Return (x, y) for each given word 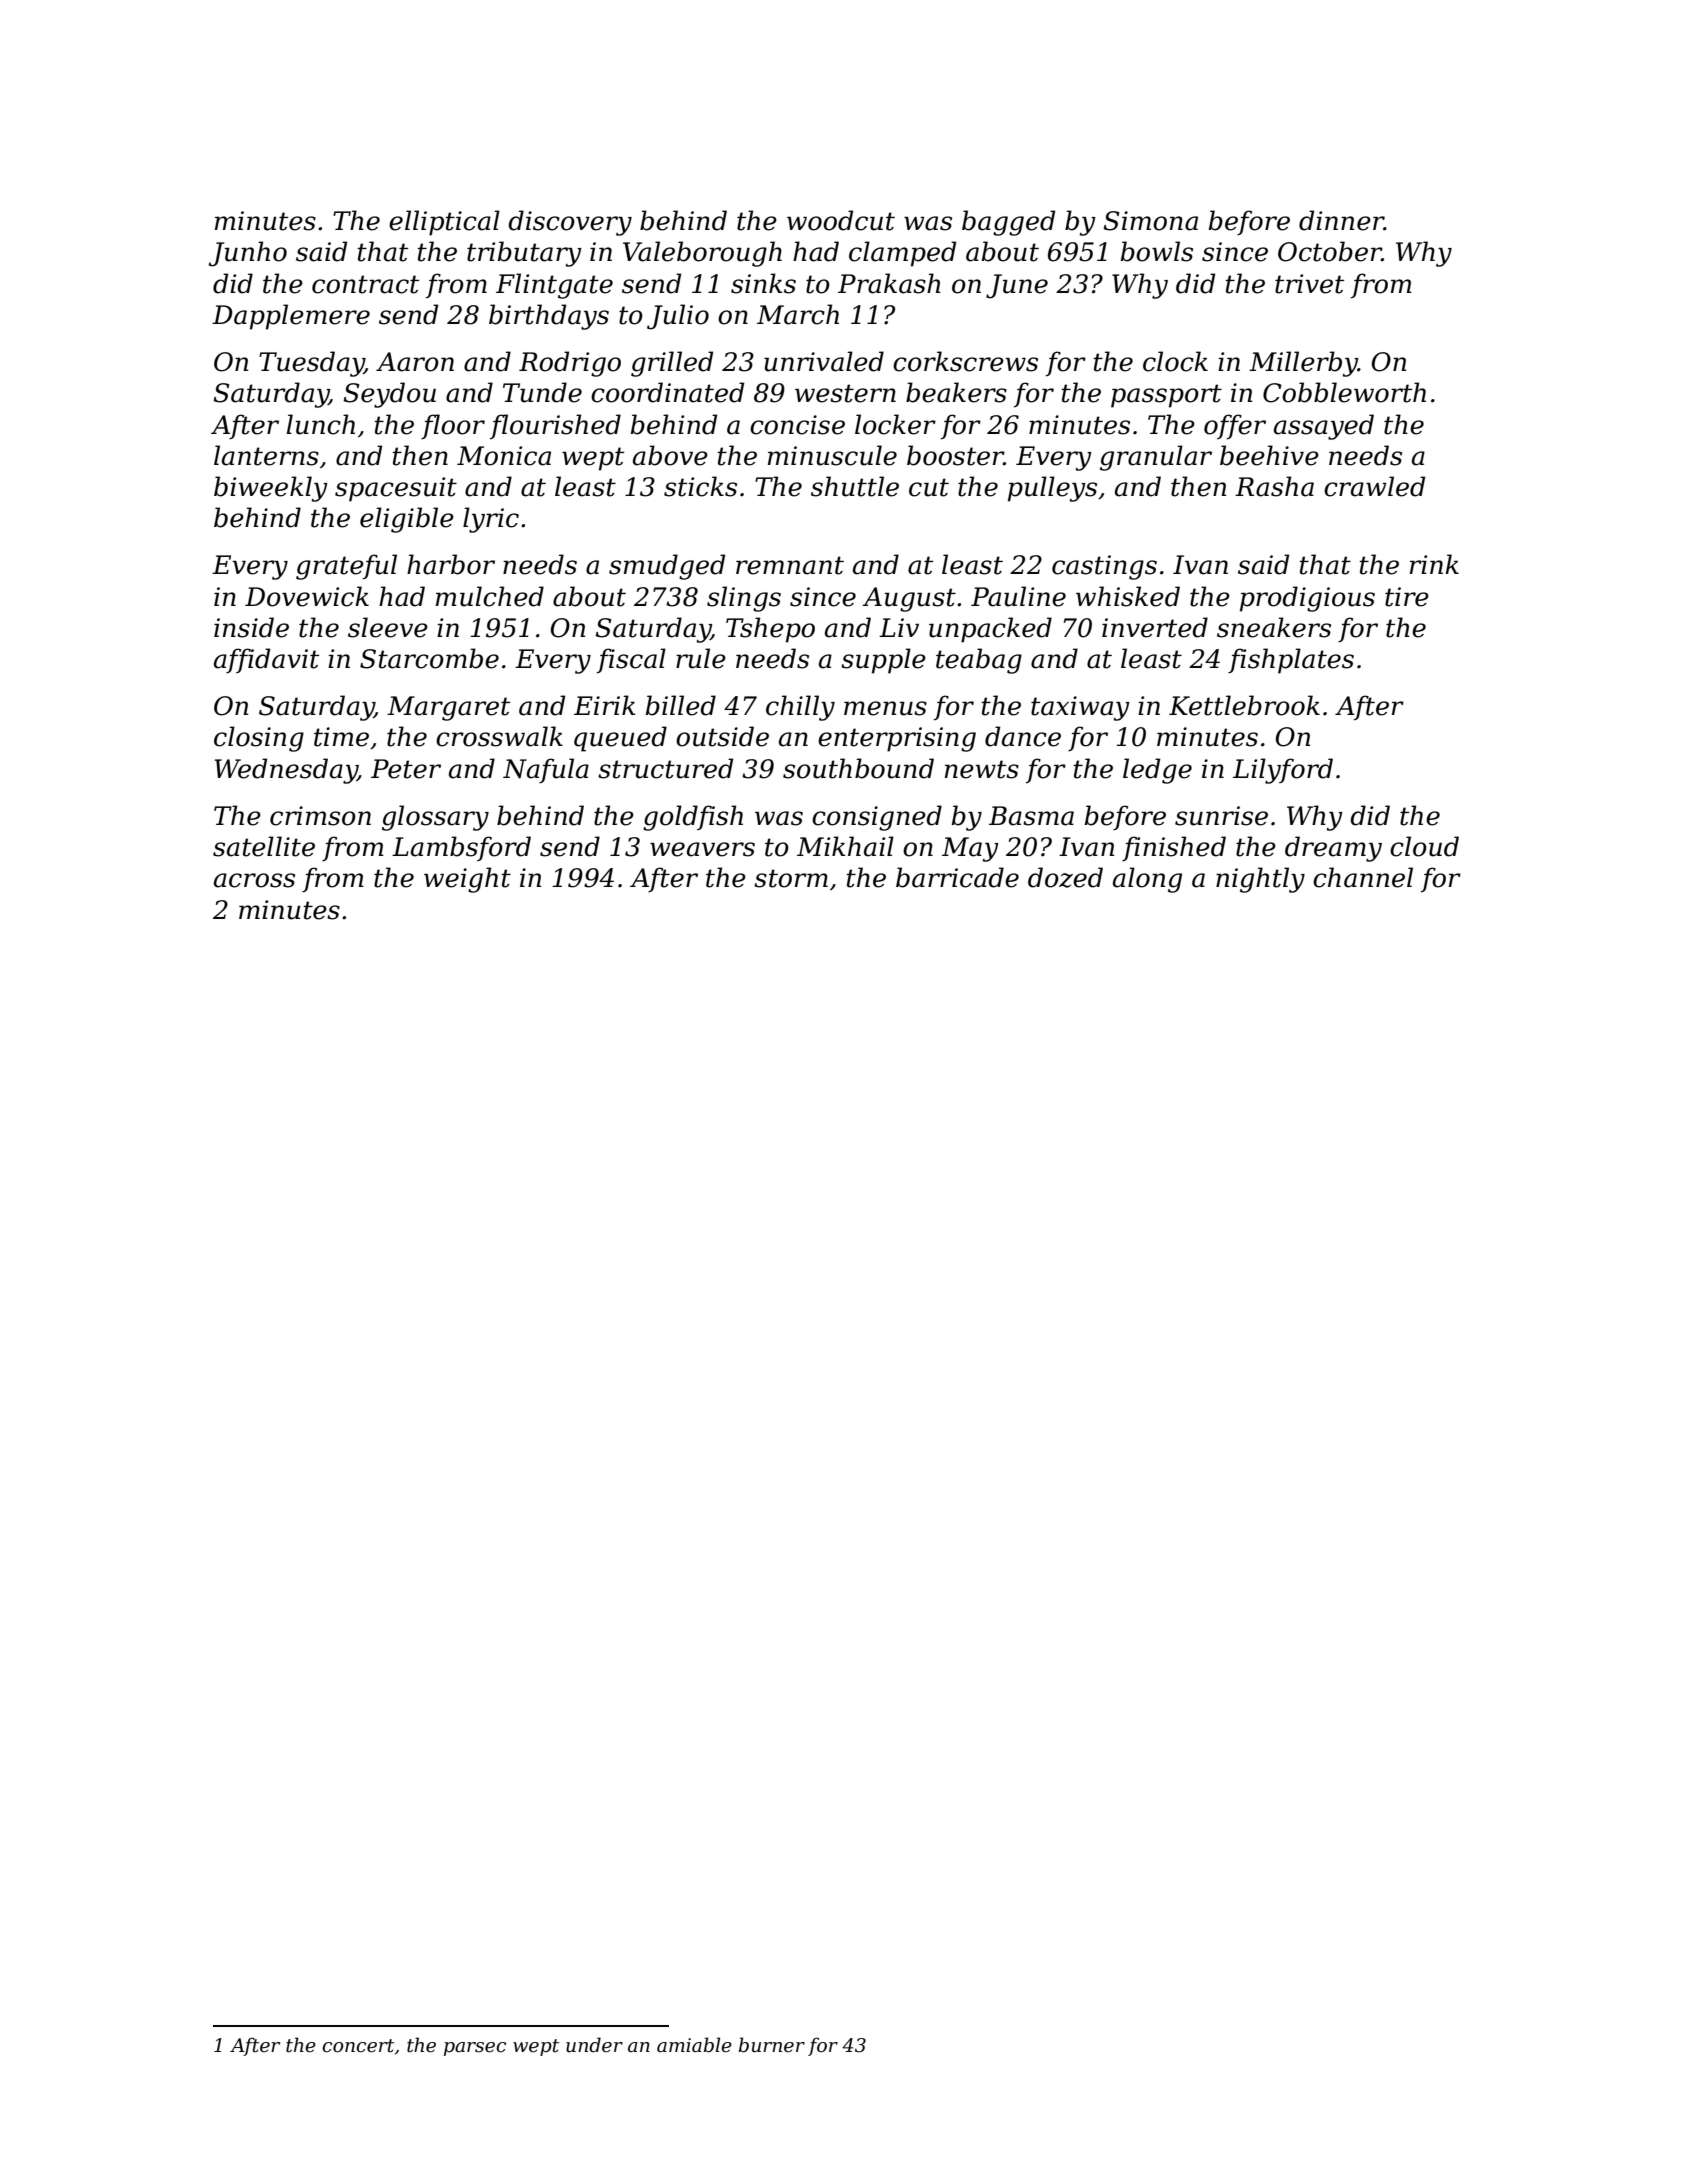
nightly (1260, 880)
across (254, 880)
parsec (475, 2049)
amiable (694, 2045)
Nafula (546, 770)
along (1147, 880)
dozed (1065, 877)
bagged (1008, 223)
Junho (248, 254)
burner (772, 2045)
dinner (1341, 220)
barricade (957, 877)
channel (1363, 877)
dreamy (1333, 849)
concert (358, 2046)
